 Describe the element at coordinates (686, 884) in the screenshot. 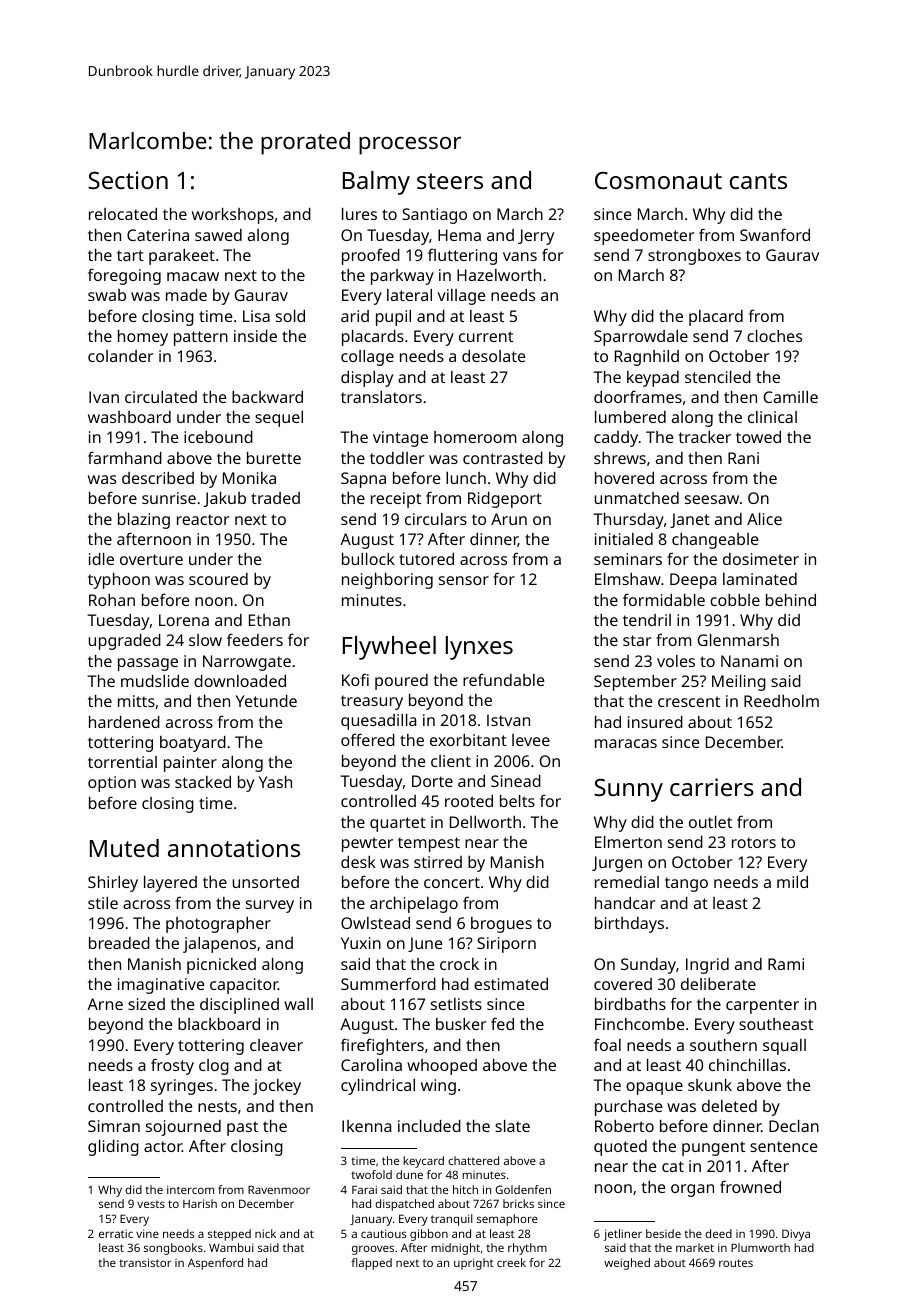

I see `tango` at that location.
